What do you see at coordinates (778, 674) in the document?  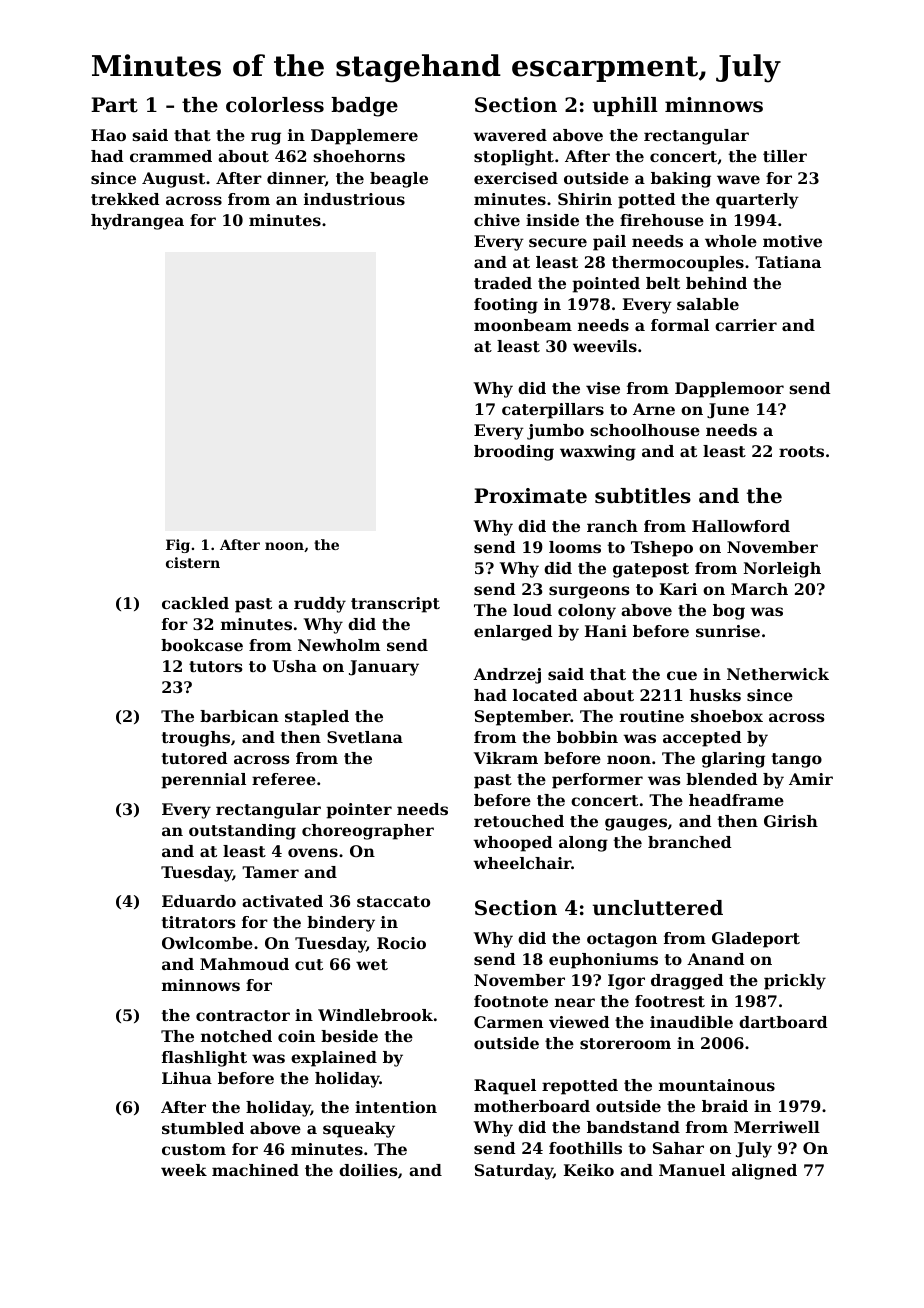 I see `Netherwick` at bounding box center [778, 674].
